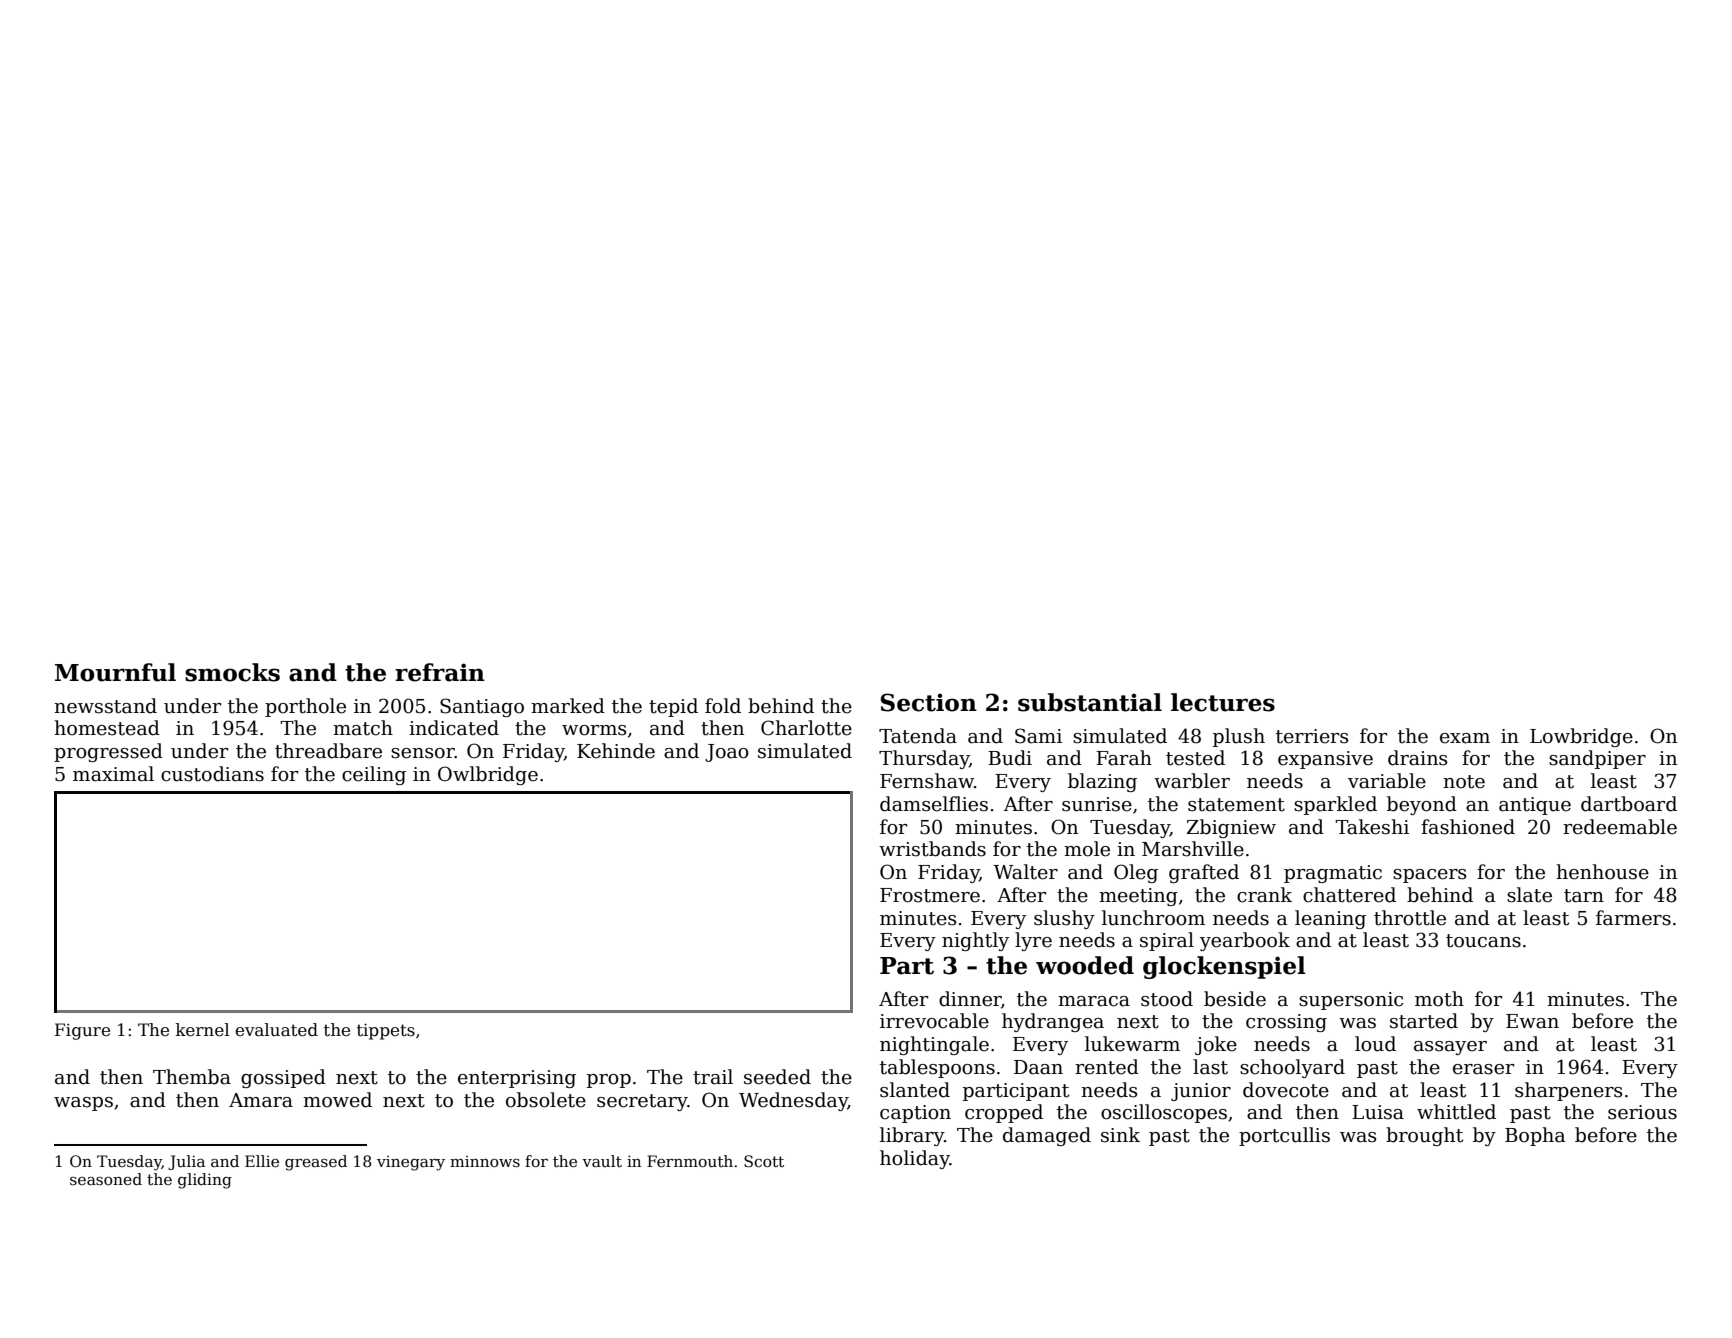 The height and width of the image is (1338, 1732). I want to click on Mournful, so click(115, 672).
